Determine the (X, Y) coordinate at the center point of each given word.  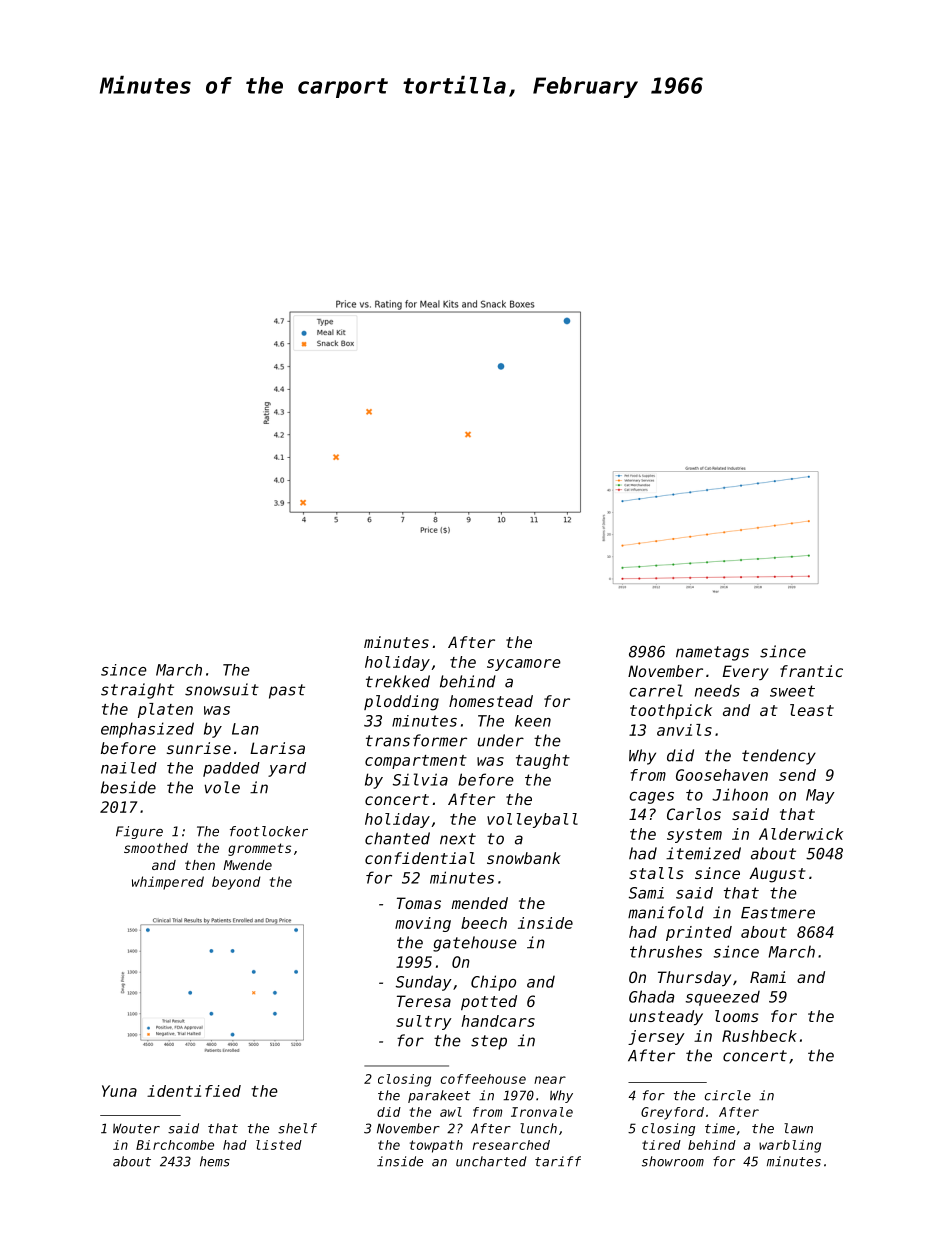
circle (728, 1095)
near (550, 1080)
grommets (259, 849)
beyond (236, 883)
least (812, 710)
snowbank (524, 858)
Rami (768, 977)
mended (479, 903)
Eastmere (778, 913)
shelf (297, 1128)
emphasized (147, 730)
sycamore (524, 665)
